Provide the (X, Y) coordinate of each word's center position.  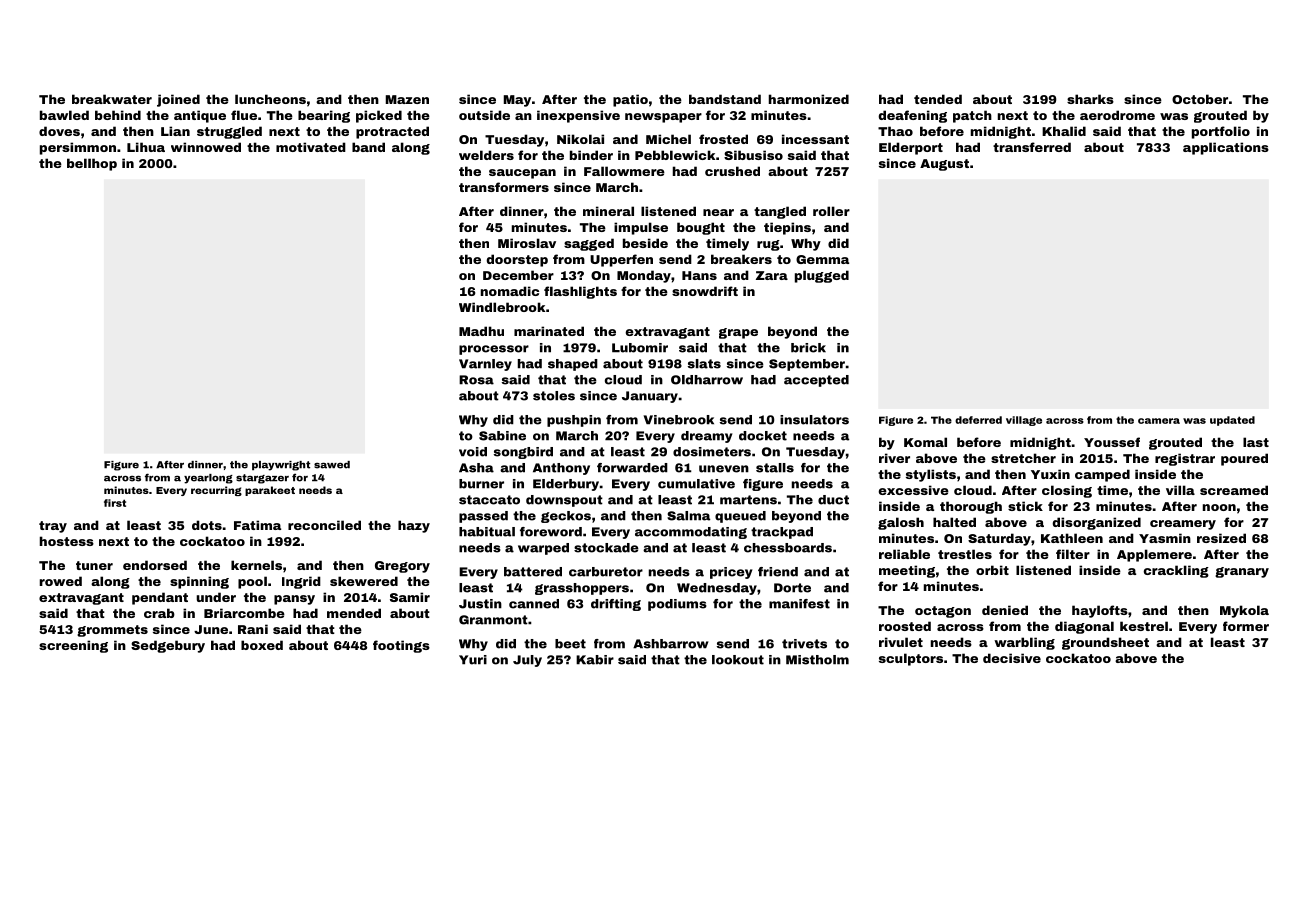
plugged (822, 276)
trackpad (782, 533)
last (1256, 442)
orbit (992, 570)
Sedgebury (168, 646)
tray (53, 527)
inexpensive (578, 116)
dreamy (706, 437)
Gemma (822, 259)
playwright (281, 466)
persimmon (78, 148)
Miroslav (527, 243)
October (1200, 99)
